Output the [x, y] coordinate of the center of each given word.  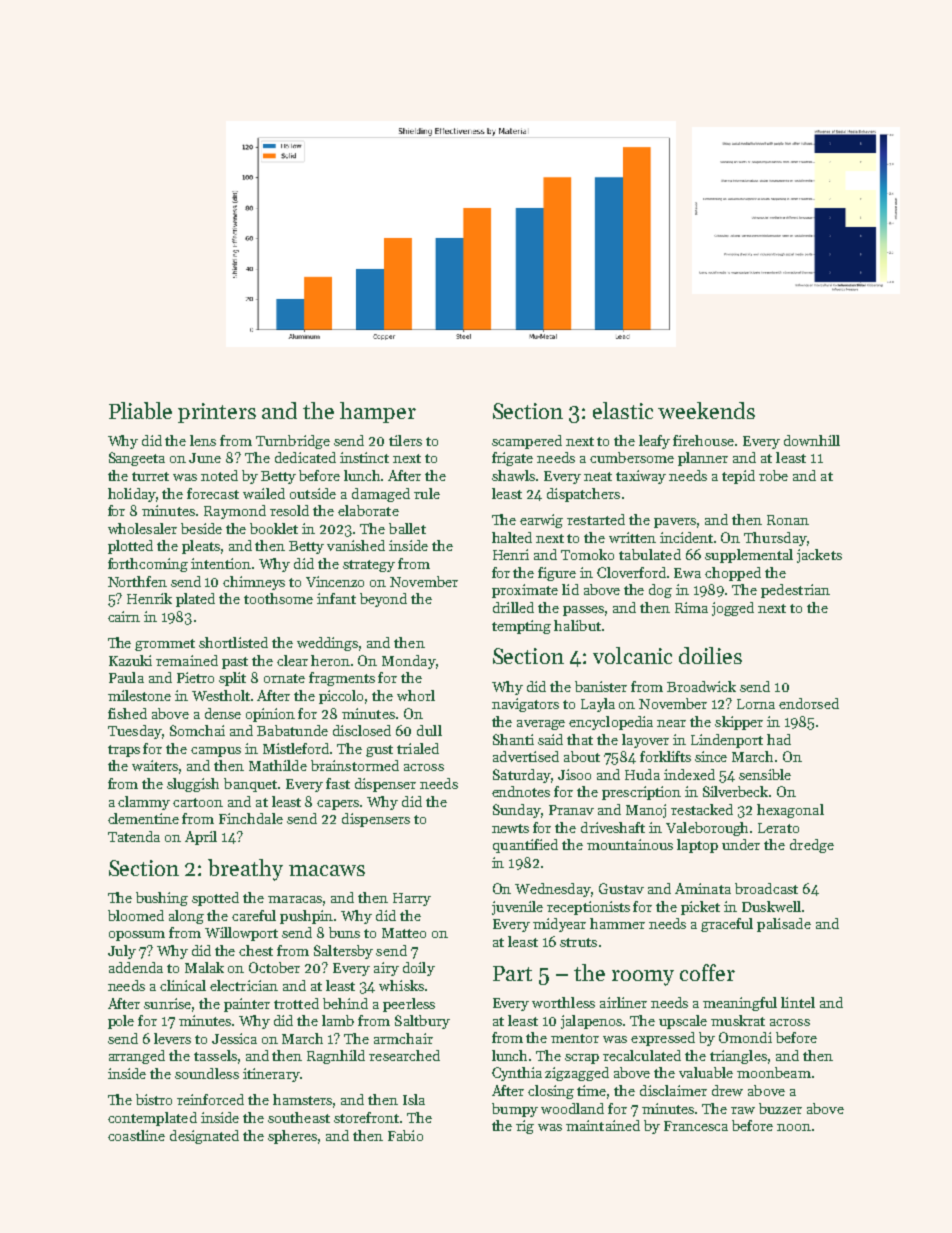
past [235, 663]
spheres [292, 1137]
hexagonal [790, 811]
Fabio [405, 1135]
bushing [162, 899]
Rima [691, 607]
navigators [525, 705]
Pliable [140, 410]
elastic [623, 410]
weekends [706, 410]
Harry [412, 899]
